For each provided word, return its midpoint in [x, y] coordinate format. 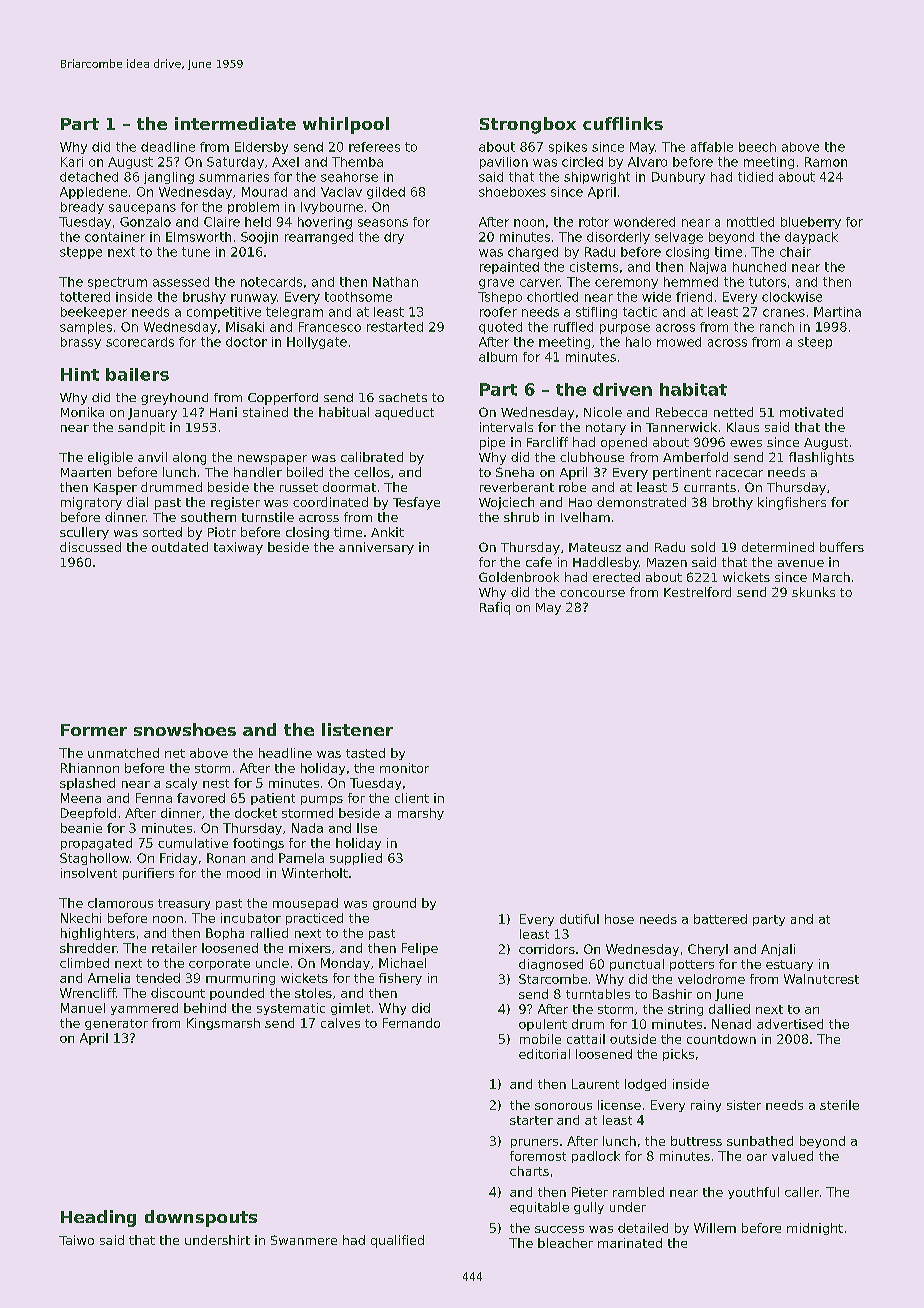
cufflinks [623, 123]
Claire [222, 222]
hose [619, 919]
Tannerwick [681, 427]
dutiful [579, 919]
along [189, 458]
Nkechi [81, 918]
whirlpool [346, 125]
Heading [98, 1218]
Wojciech [506, 503]
